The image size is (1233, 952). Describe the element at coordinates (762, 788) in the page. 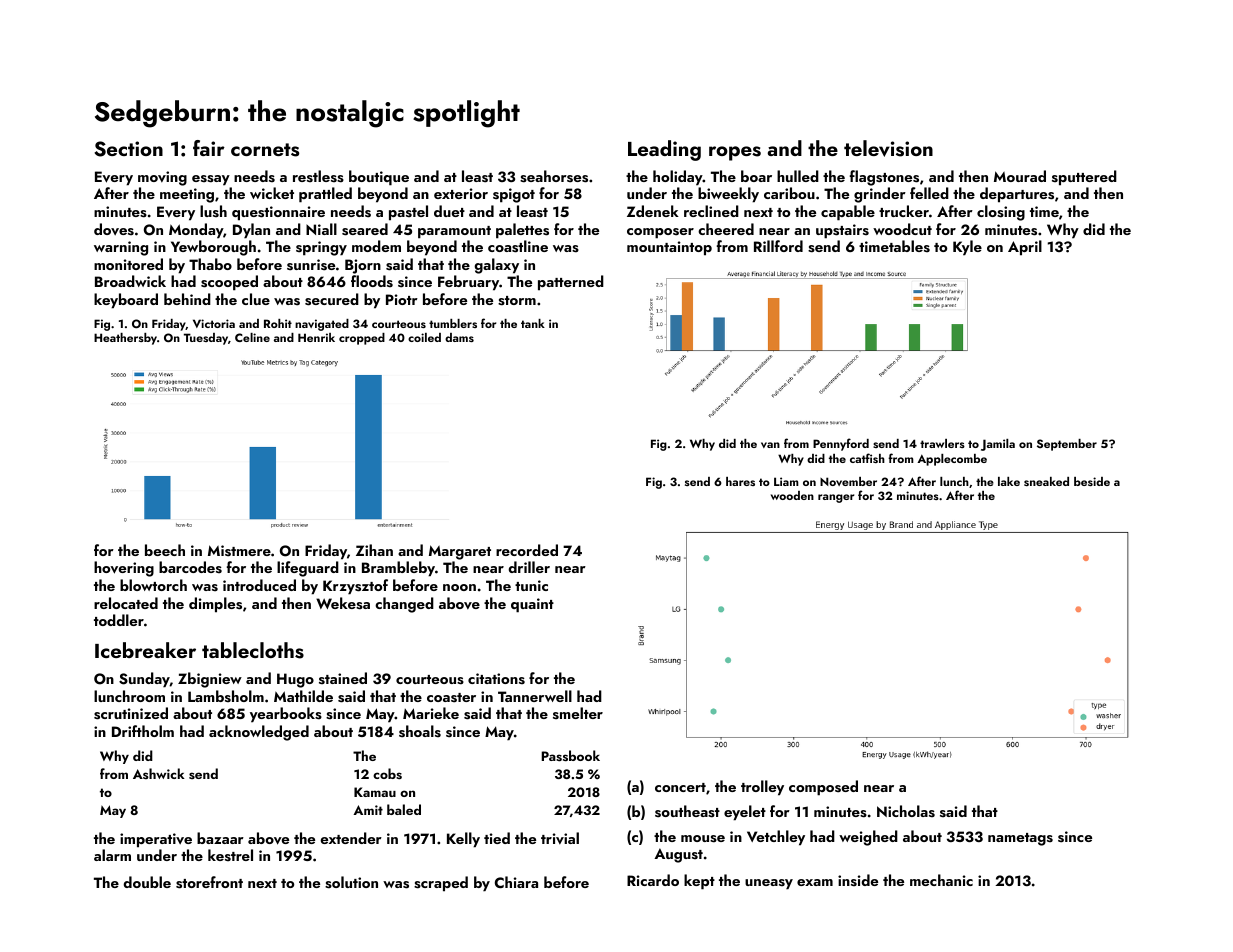

I see `trolley` at that location.
